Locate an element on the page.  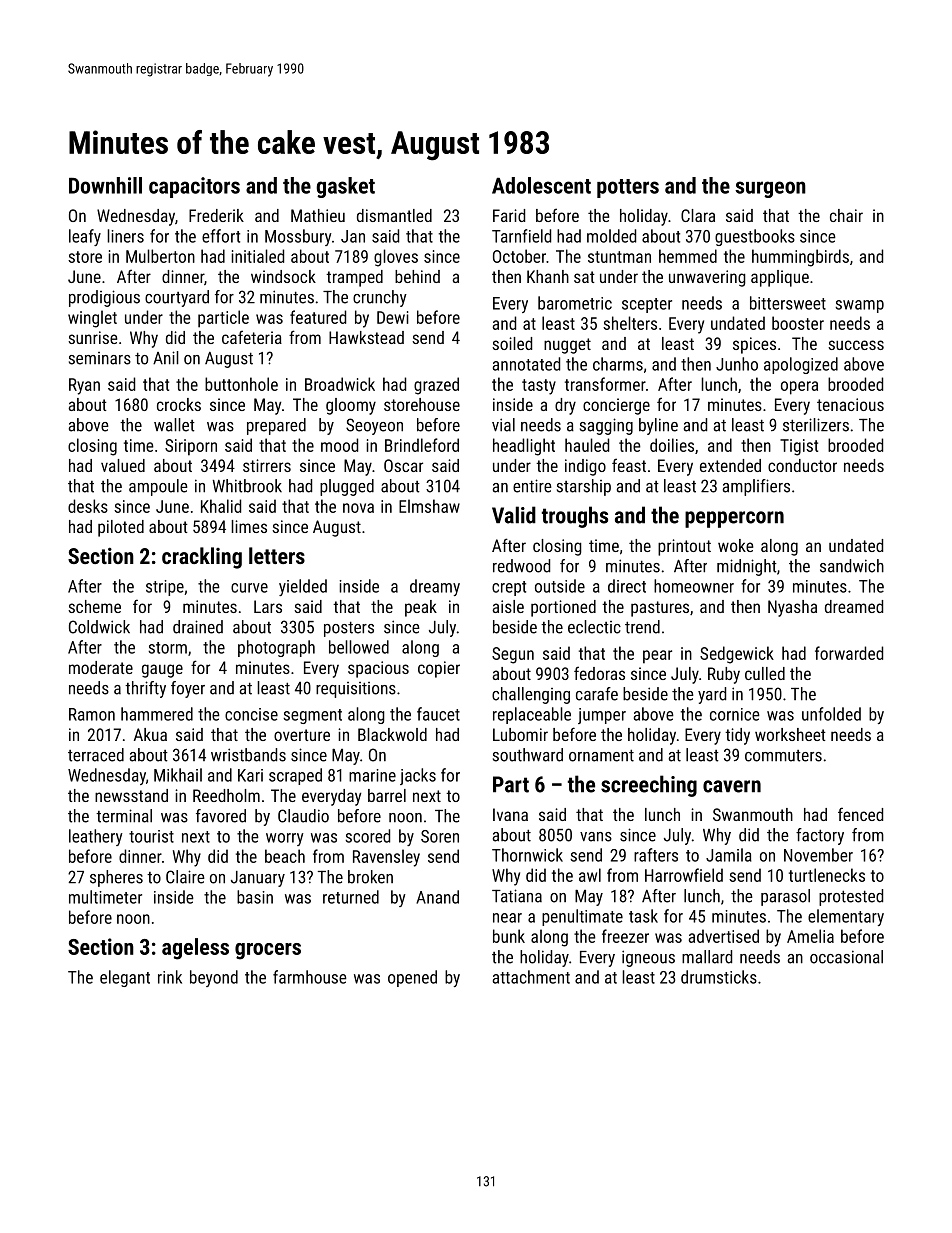
spheres is located at coordinates (116, 878).
